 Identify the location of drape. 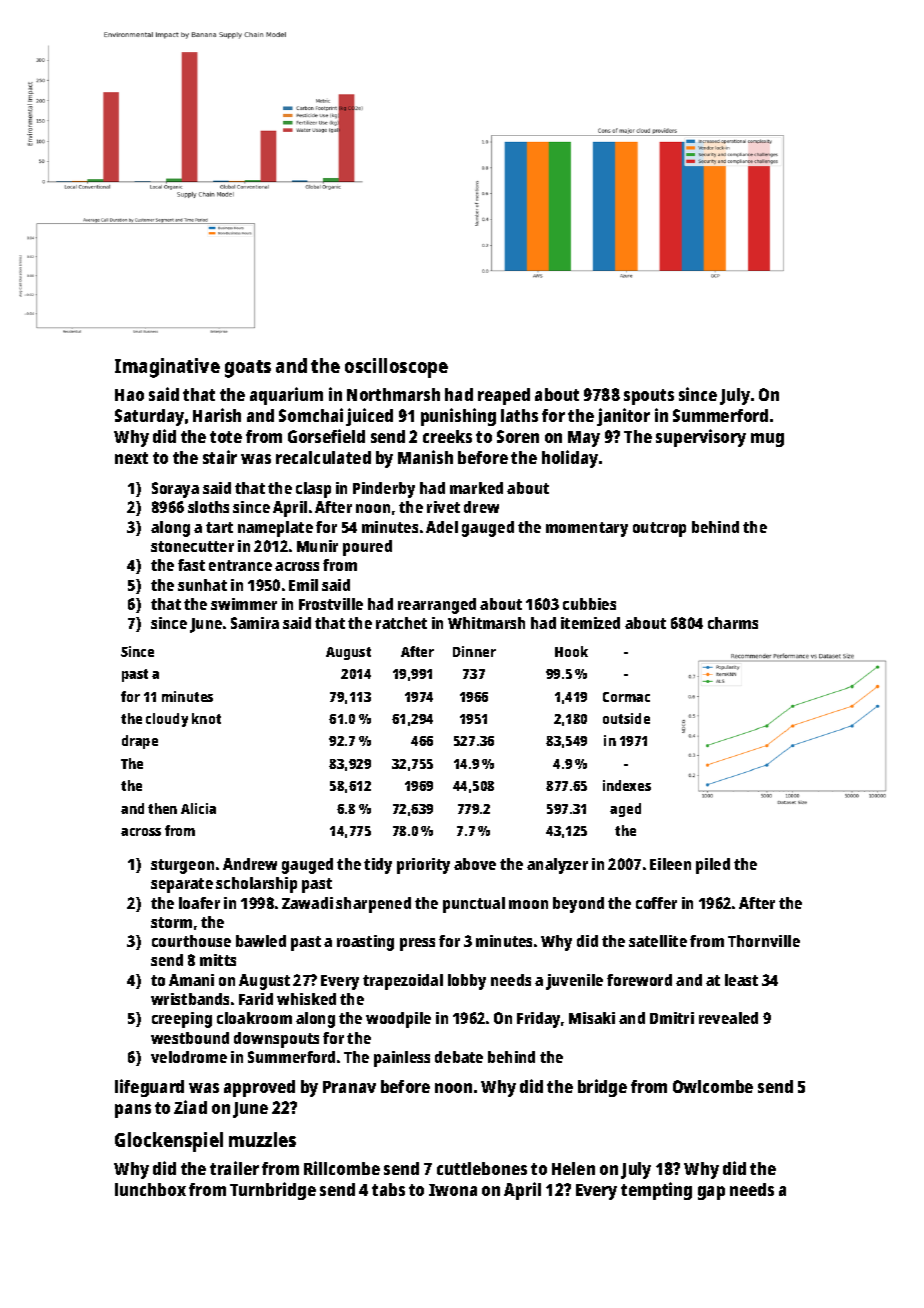
(140, 742).
